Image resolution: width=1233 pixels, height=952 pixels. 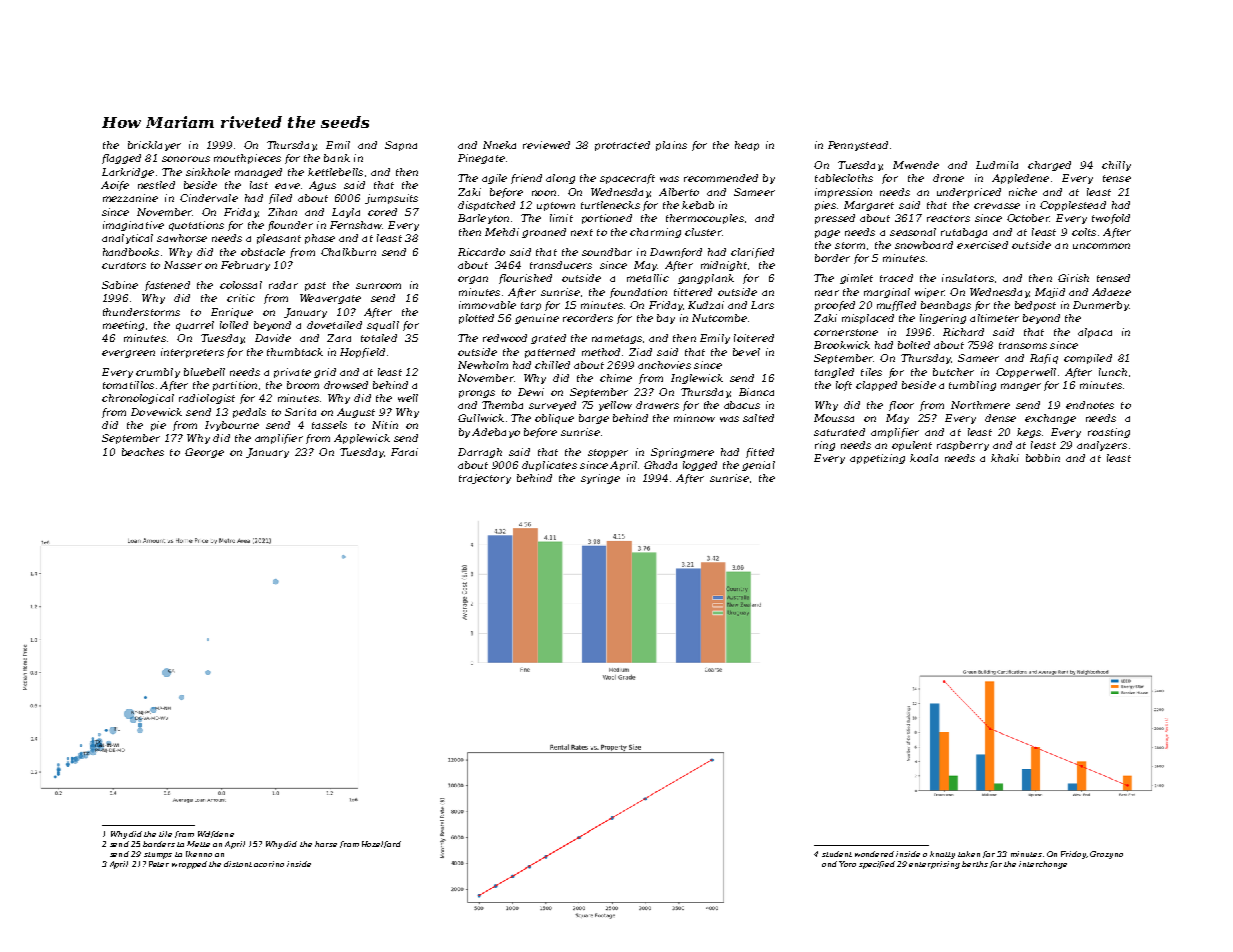 I want to click on koala, so click(x=924, y=458).
